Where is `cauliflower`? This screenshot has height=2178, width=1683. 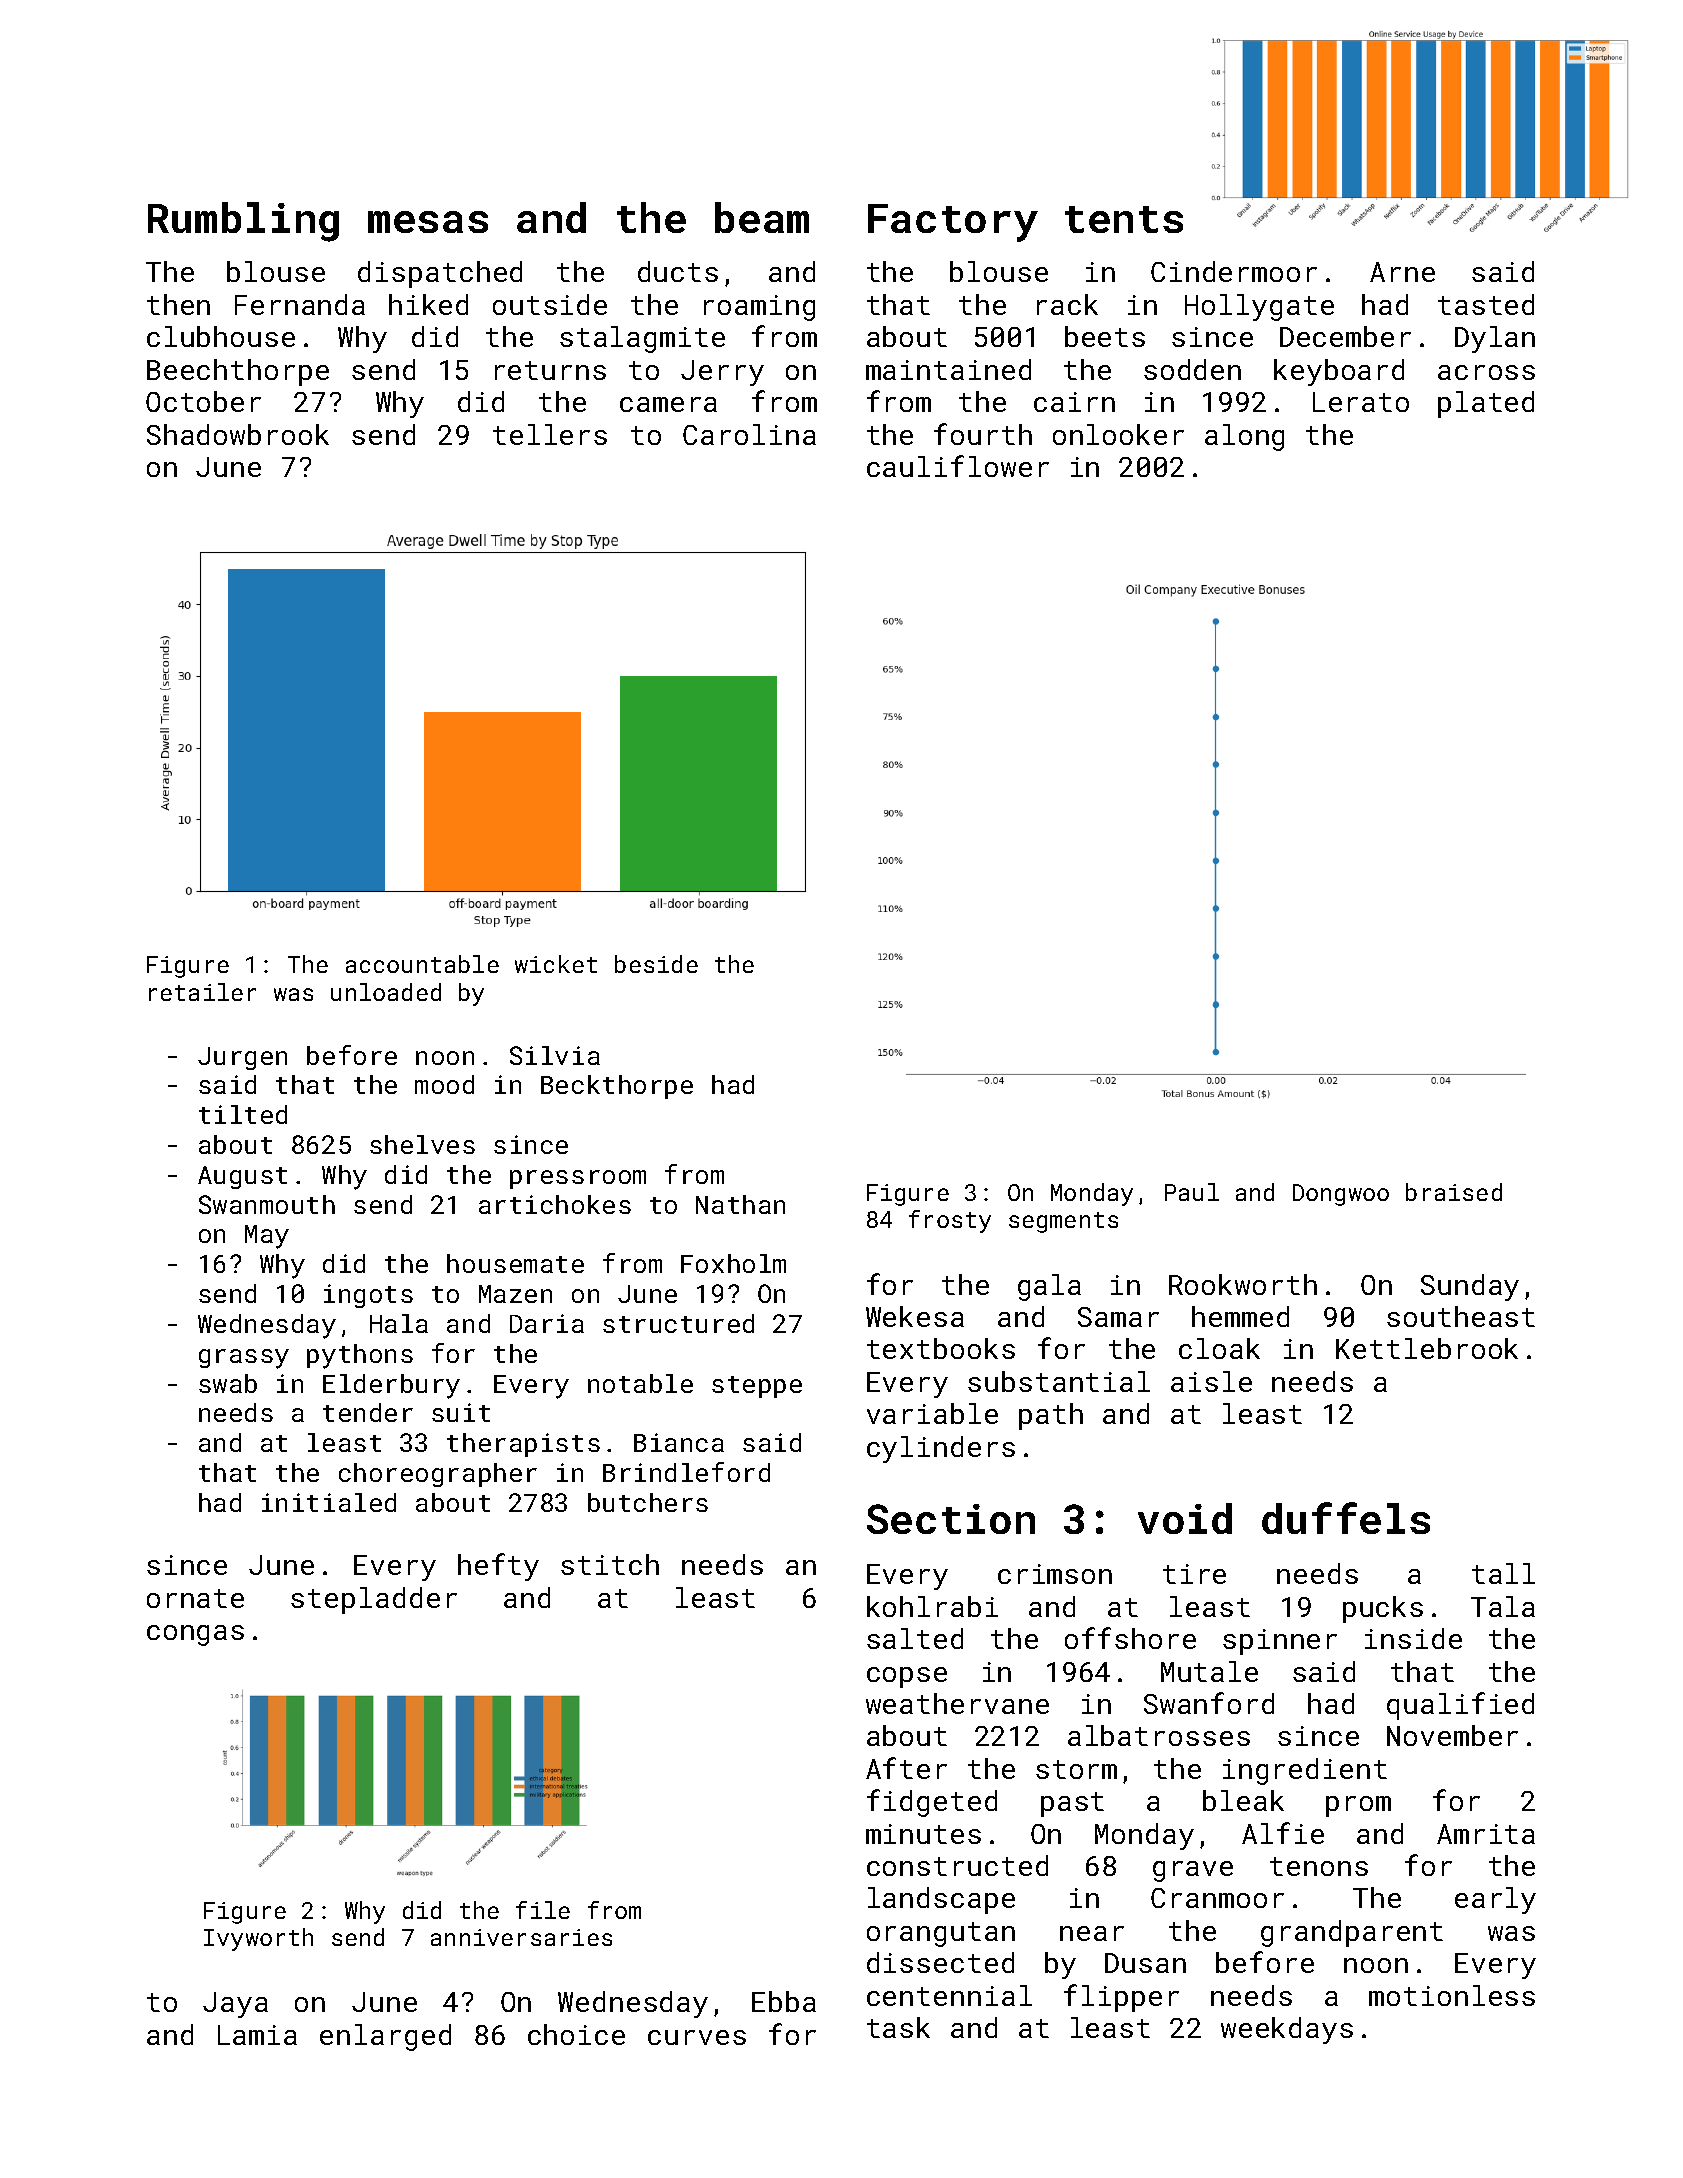 cauliflower is located at coordinates (958, 466).
